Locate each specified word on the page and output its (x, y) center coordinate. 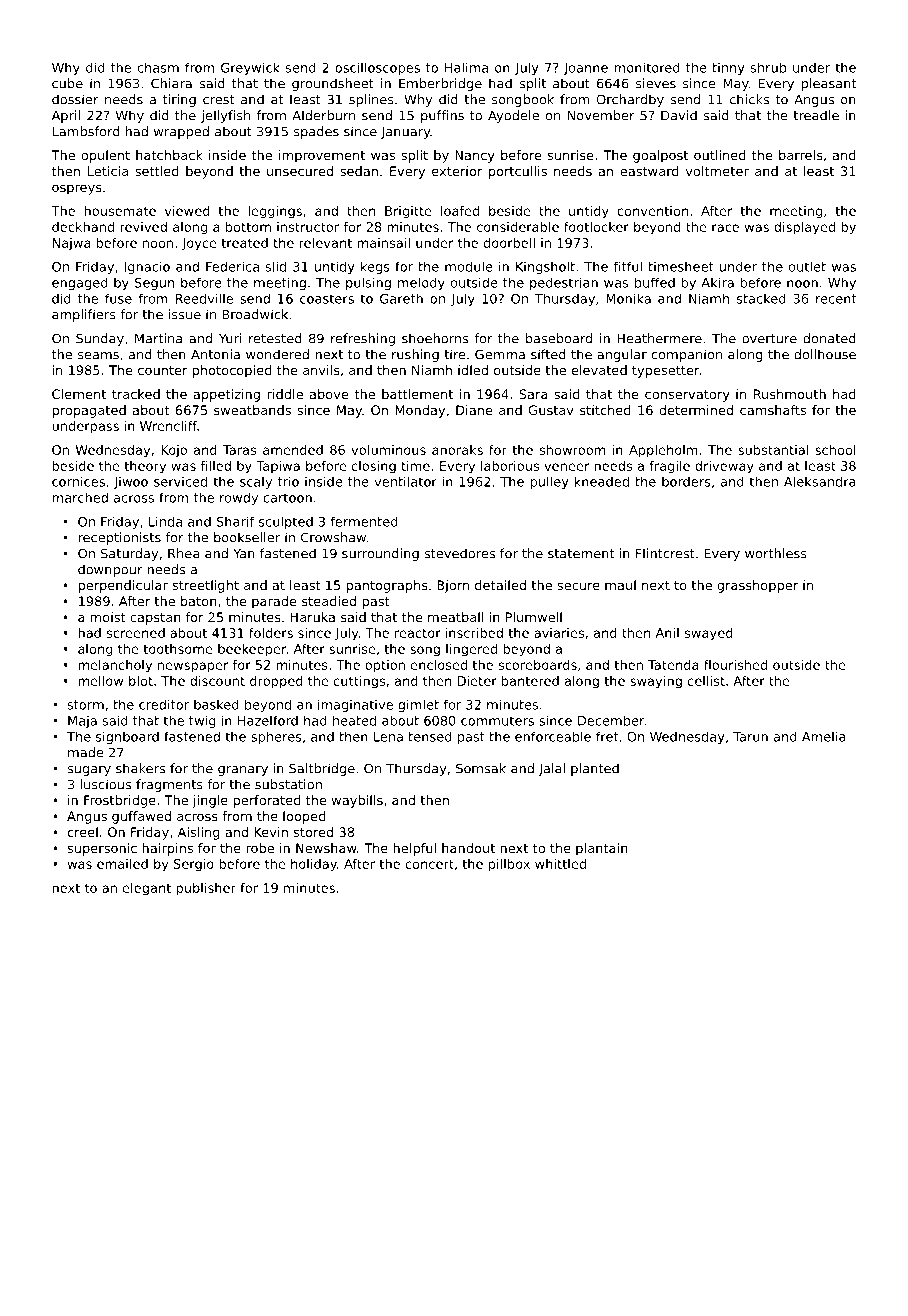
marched (80, 497)
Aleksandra (820, 481)
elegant (147, 889)
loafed (460, 211)
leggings (275, 212)
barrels (801, 155)
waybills (357, 801)
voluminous (388, 450)
